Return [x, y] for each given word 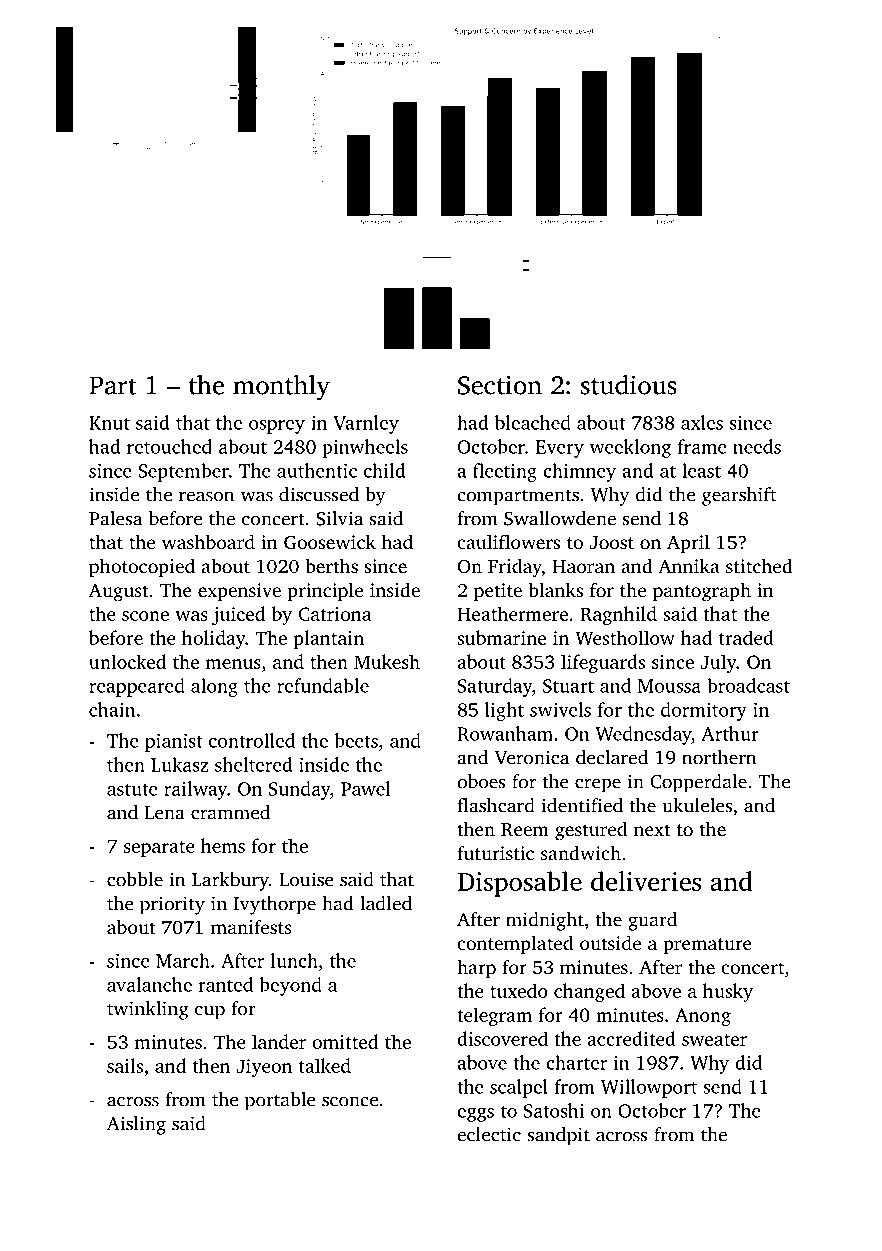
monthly [281, 387]
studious [629, 385]
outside [610, 942]
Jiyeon [264, 1068]
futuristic [495, 852]
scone [145, 616]
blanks [555, 589]
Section [500, 385]
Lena [165, 813]
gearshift [739, 496]
